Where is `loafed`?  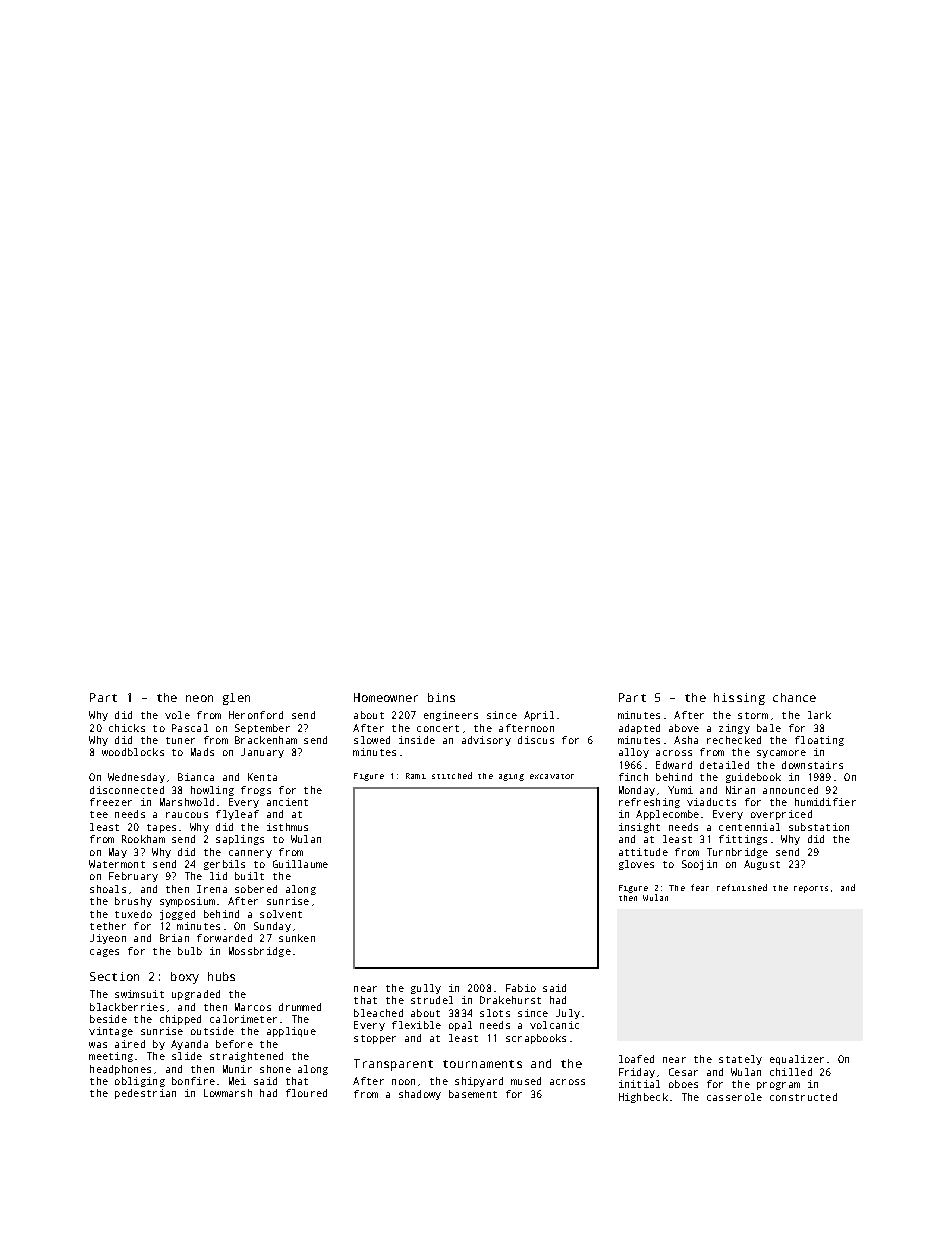
loafed is located at coordinates (636, 1059).
